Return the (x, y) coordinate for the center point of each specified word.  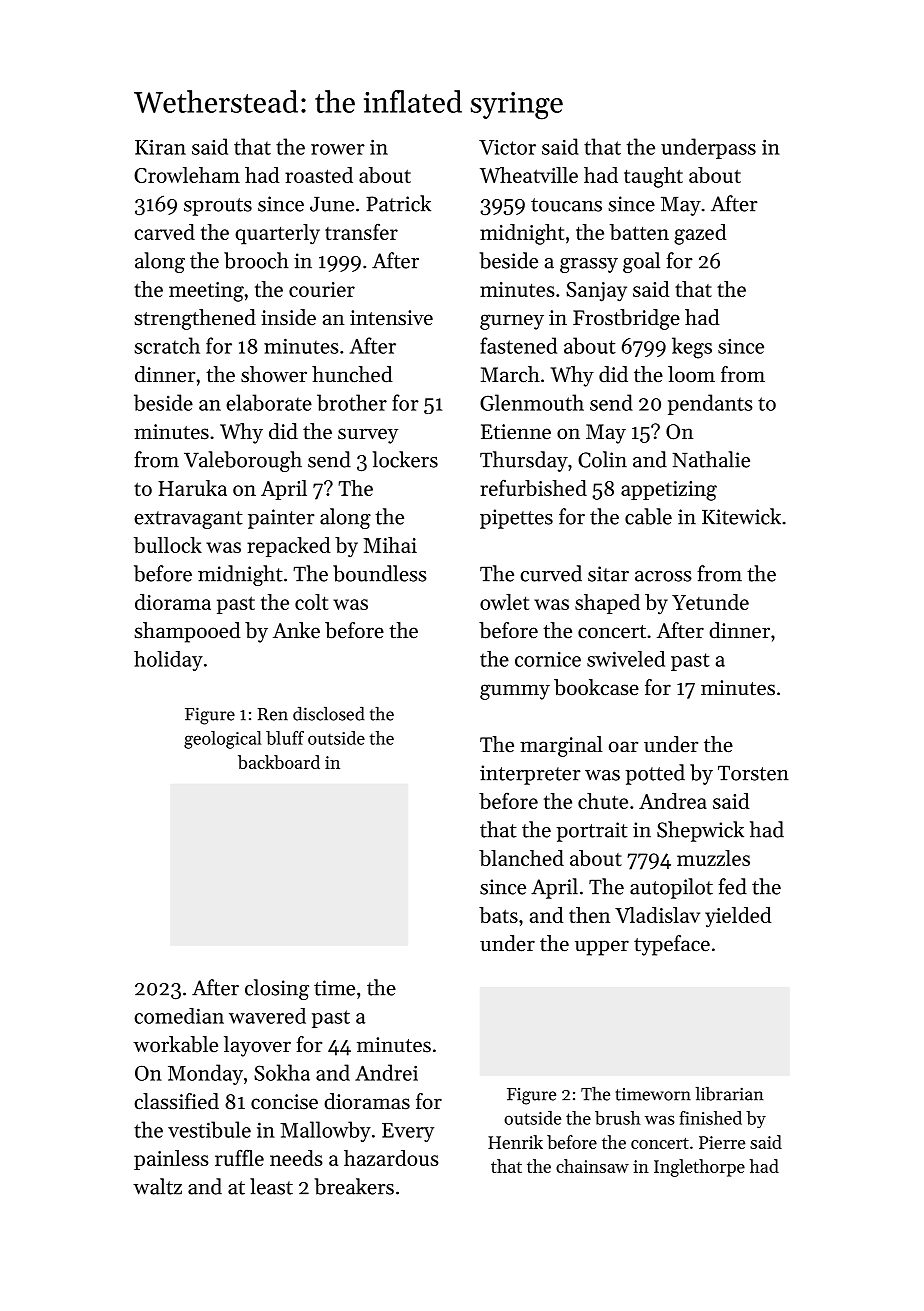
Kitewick (741, 516)
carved (164, 232)
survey (368, 436)
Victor (507, 147)
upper (602, 948)
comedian (179, 1016)
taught (653, 177)
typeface (672, 945)
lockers (405, 459)
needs (296, 1158)
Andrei (386, 1072)
